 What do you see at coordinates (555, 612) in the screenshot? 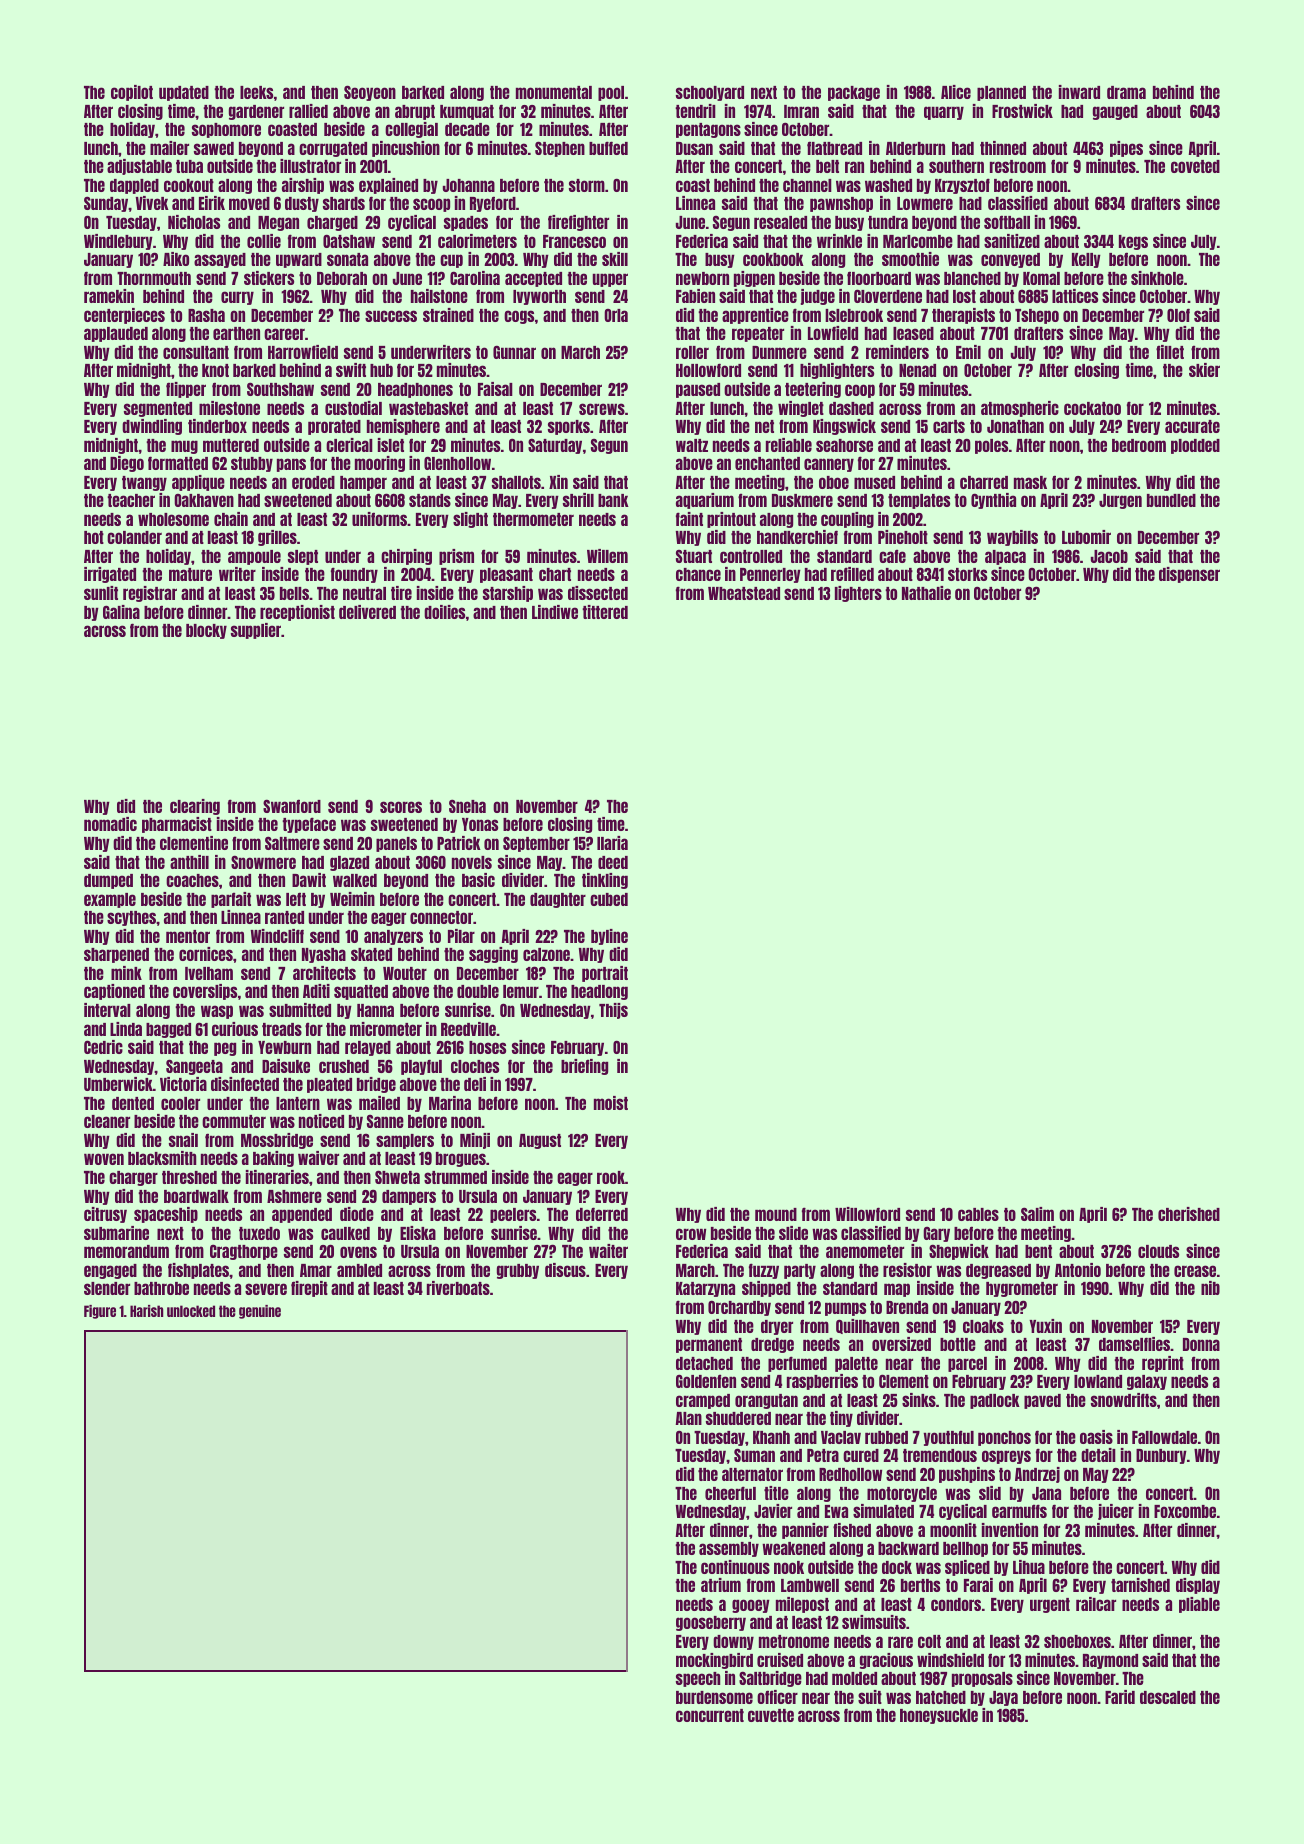
I see `Lindiwe` at bounding box center [555, 612].
